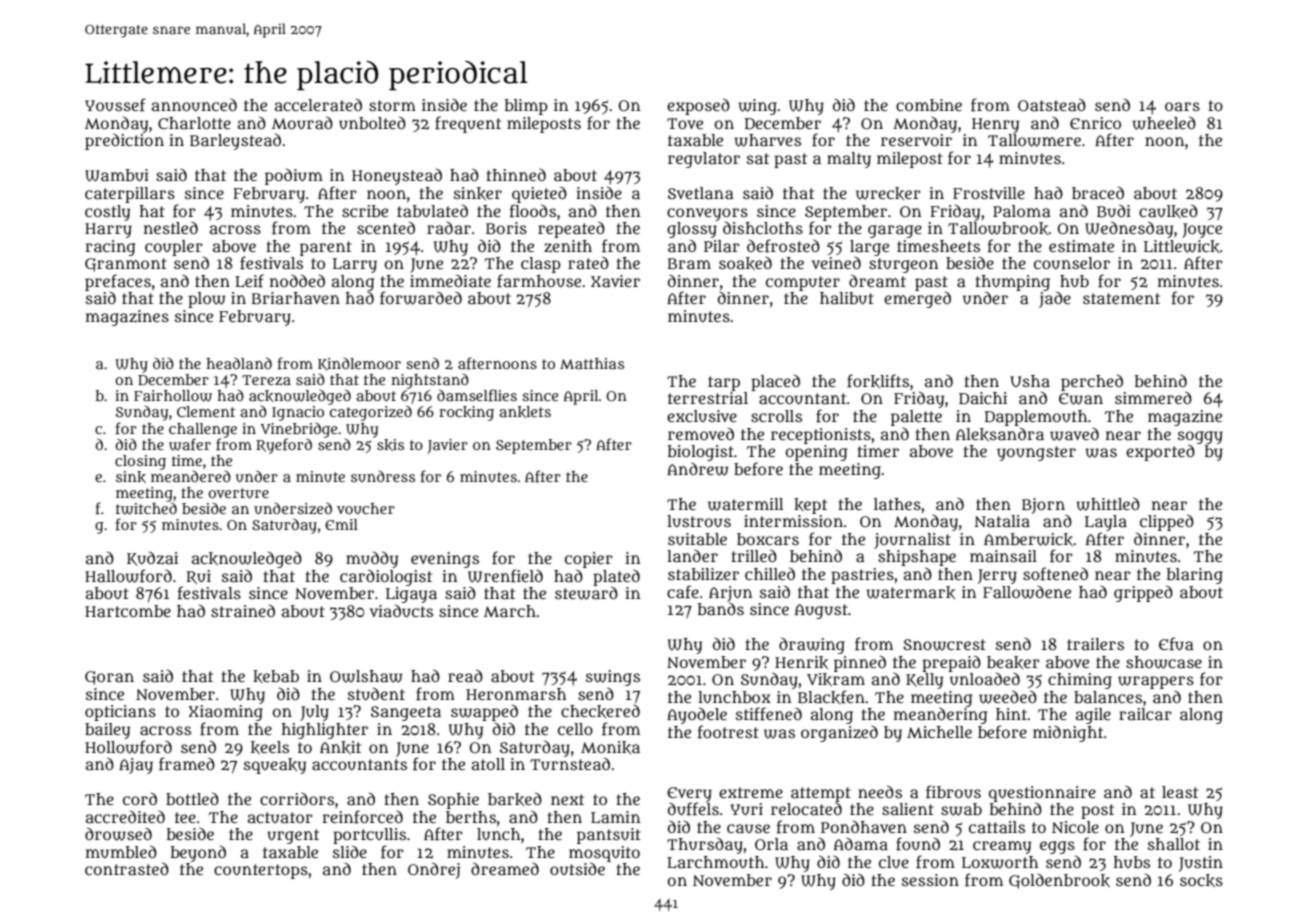 The width and height of the document is (1308, 924). I want to click on relocated, so click(806, 808).
